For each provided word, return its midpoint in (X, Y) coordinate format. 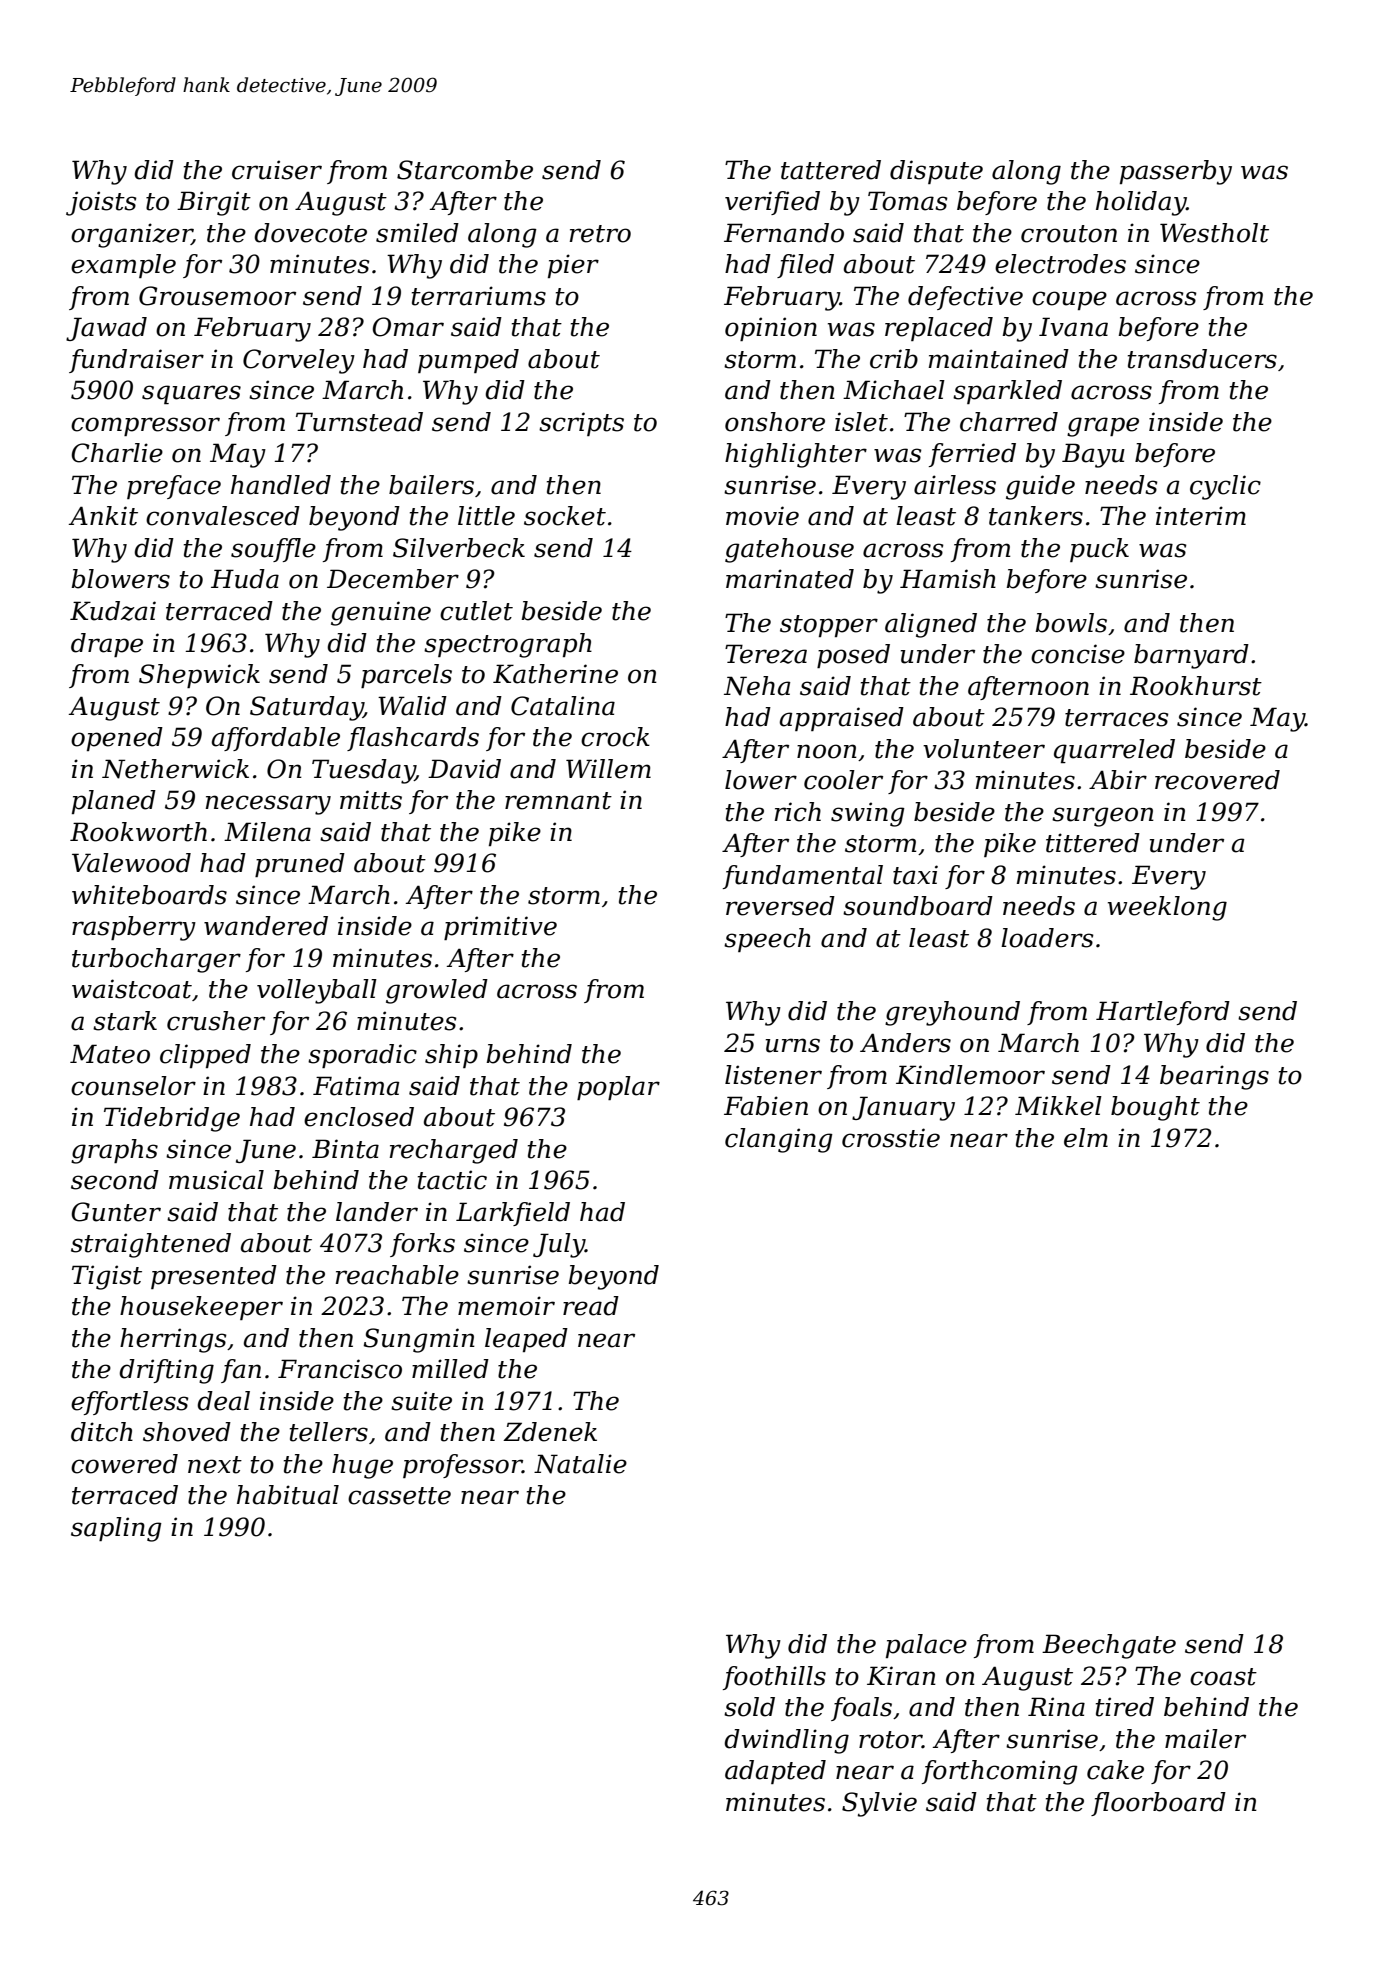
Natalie (580, 1464)
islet (861, 422)
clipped (205, 1056)
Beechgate (1109, 1646)
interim (1201, 516)
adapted (775, 1772)
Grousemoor (217, 296)
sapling (116, 1529)
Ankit (103, 516)
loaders (1047, 938)
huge (362, 1466)
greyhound (952, 1013)
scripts (581, 424)
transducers (1202, 359)
